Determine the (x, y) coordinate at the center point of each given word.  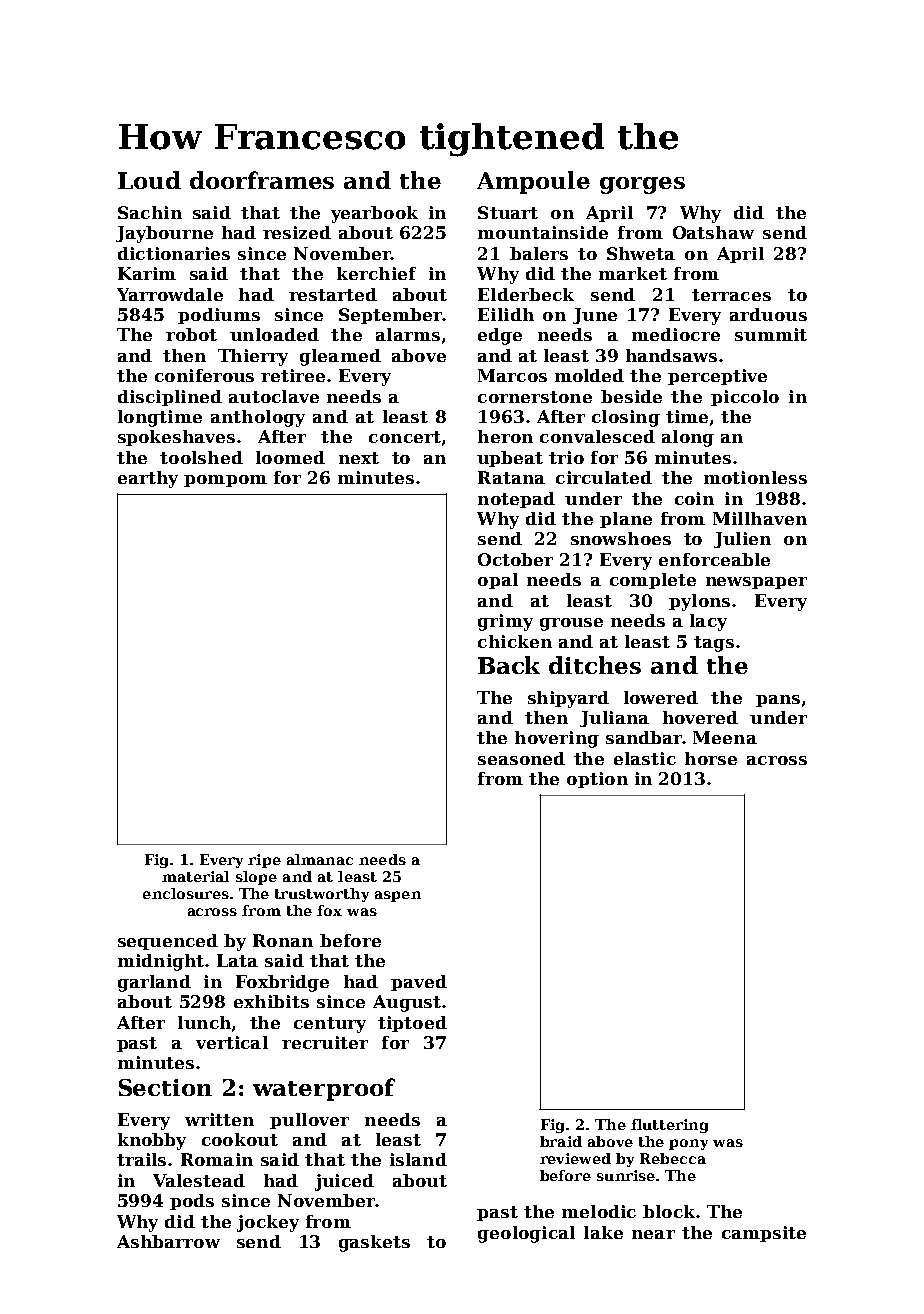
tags (714, 644)
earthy (148, 479)
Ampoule (533, 182)
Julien (742, 540)
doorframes (262, 180)
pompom (225, 481)
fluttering (669, 1126)
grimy (505, 622)
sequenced (168, 942)
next (359, 458)
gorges (642, 185)
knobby (152, 1141)
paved (419, 983)
